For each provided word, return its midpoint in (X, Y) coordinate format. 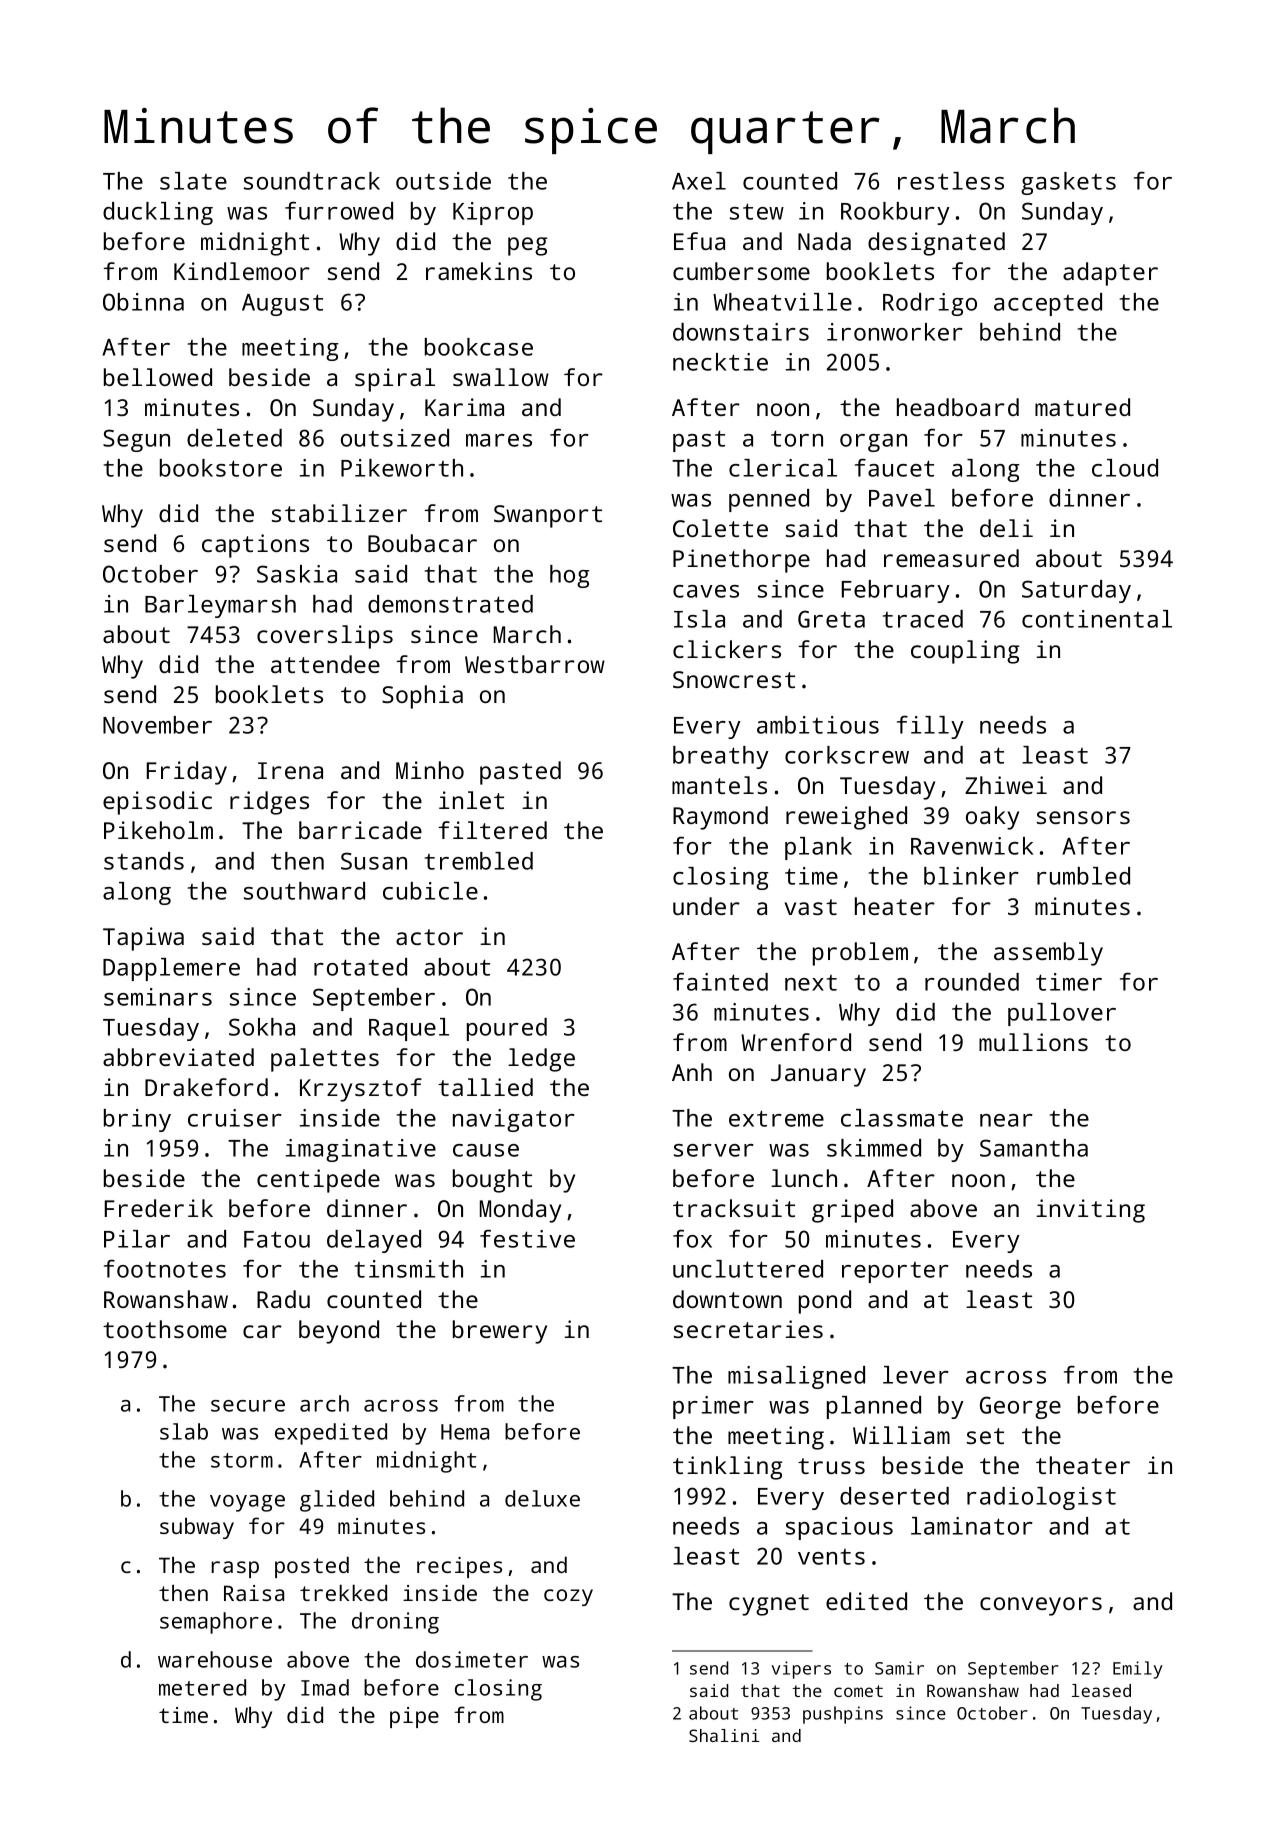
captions (255, 546)
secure (248, 1406)
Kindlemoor (242, 271)
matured (1082, 407)
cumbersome (741, 271)
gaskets (1068, 183)
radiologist (1041, 1498)
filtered (493, 830)
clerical (783, 468)
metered (202, 1687)
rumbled (1083, 876)
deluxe (542, 1498)
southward (304, 891)
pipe (414, 1717)
